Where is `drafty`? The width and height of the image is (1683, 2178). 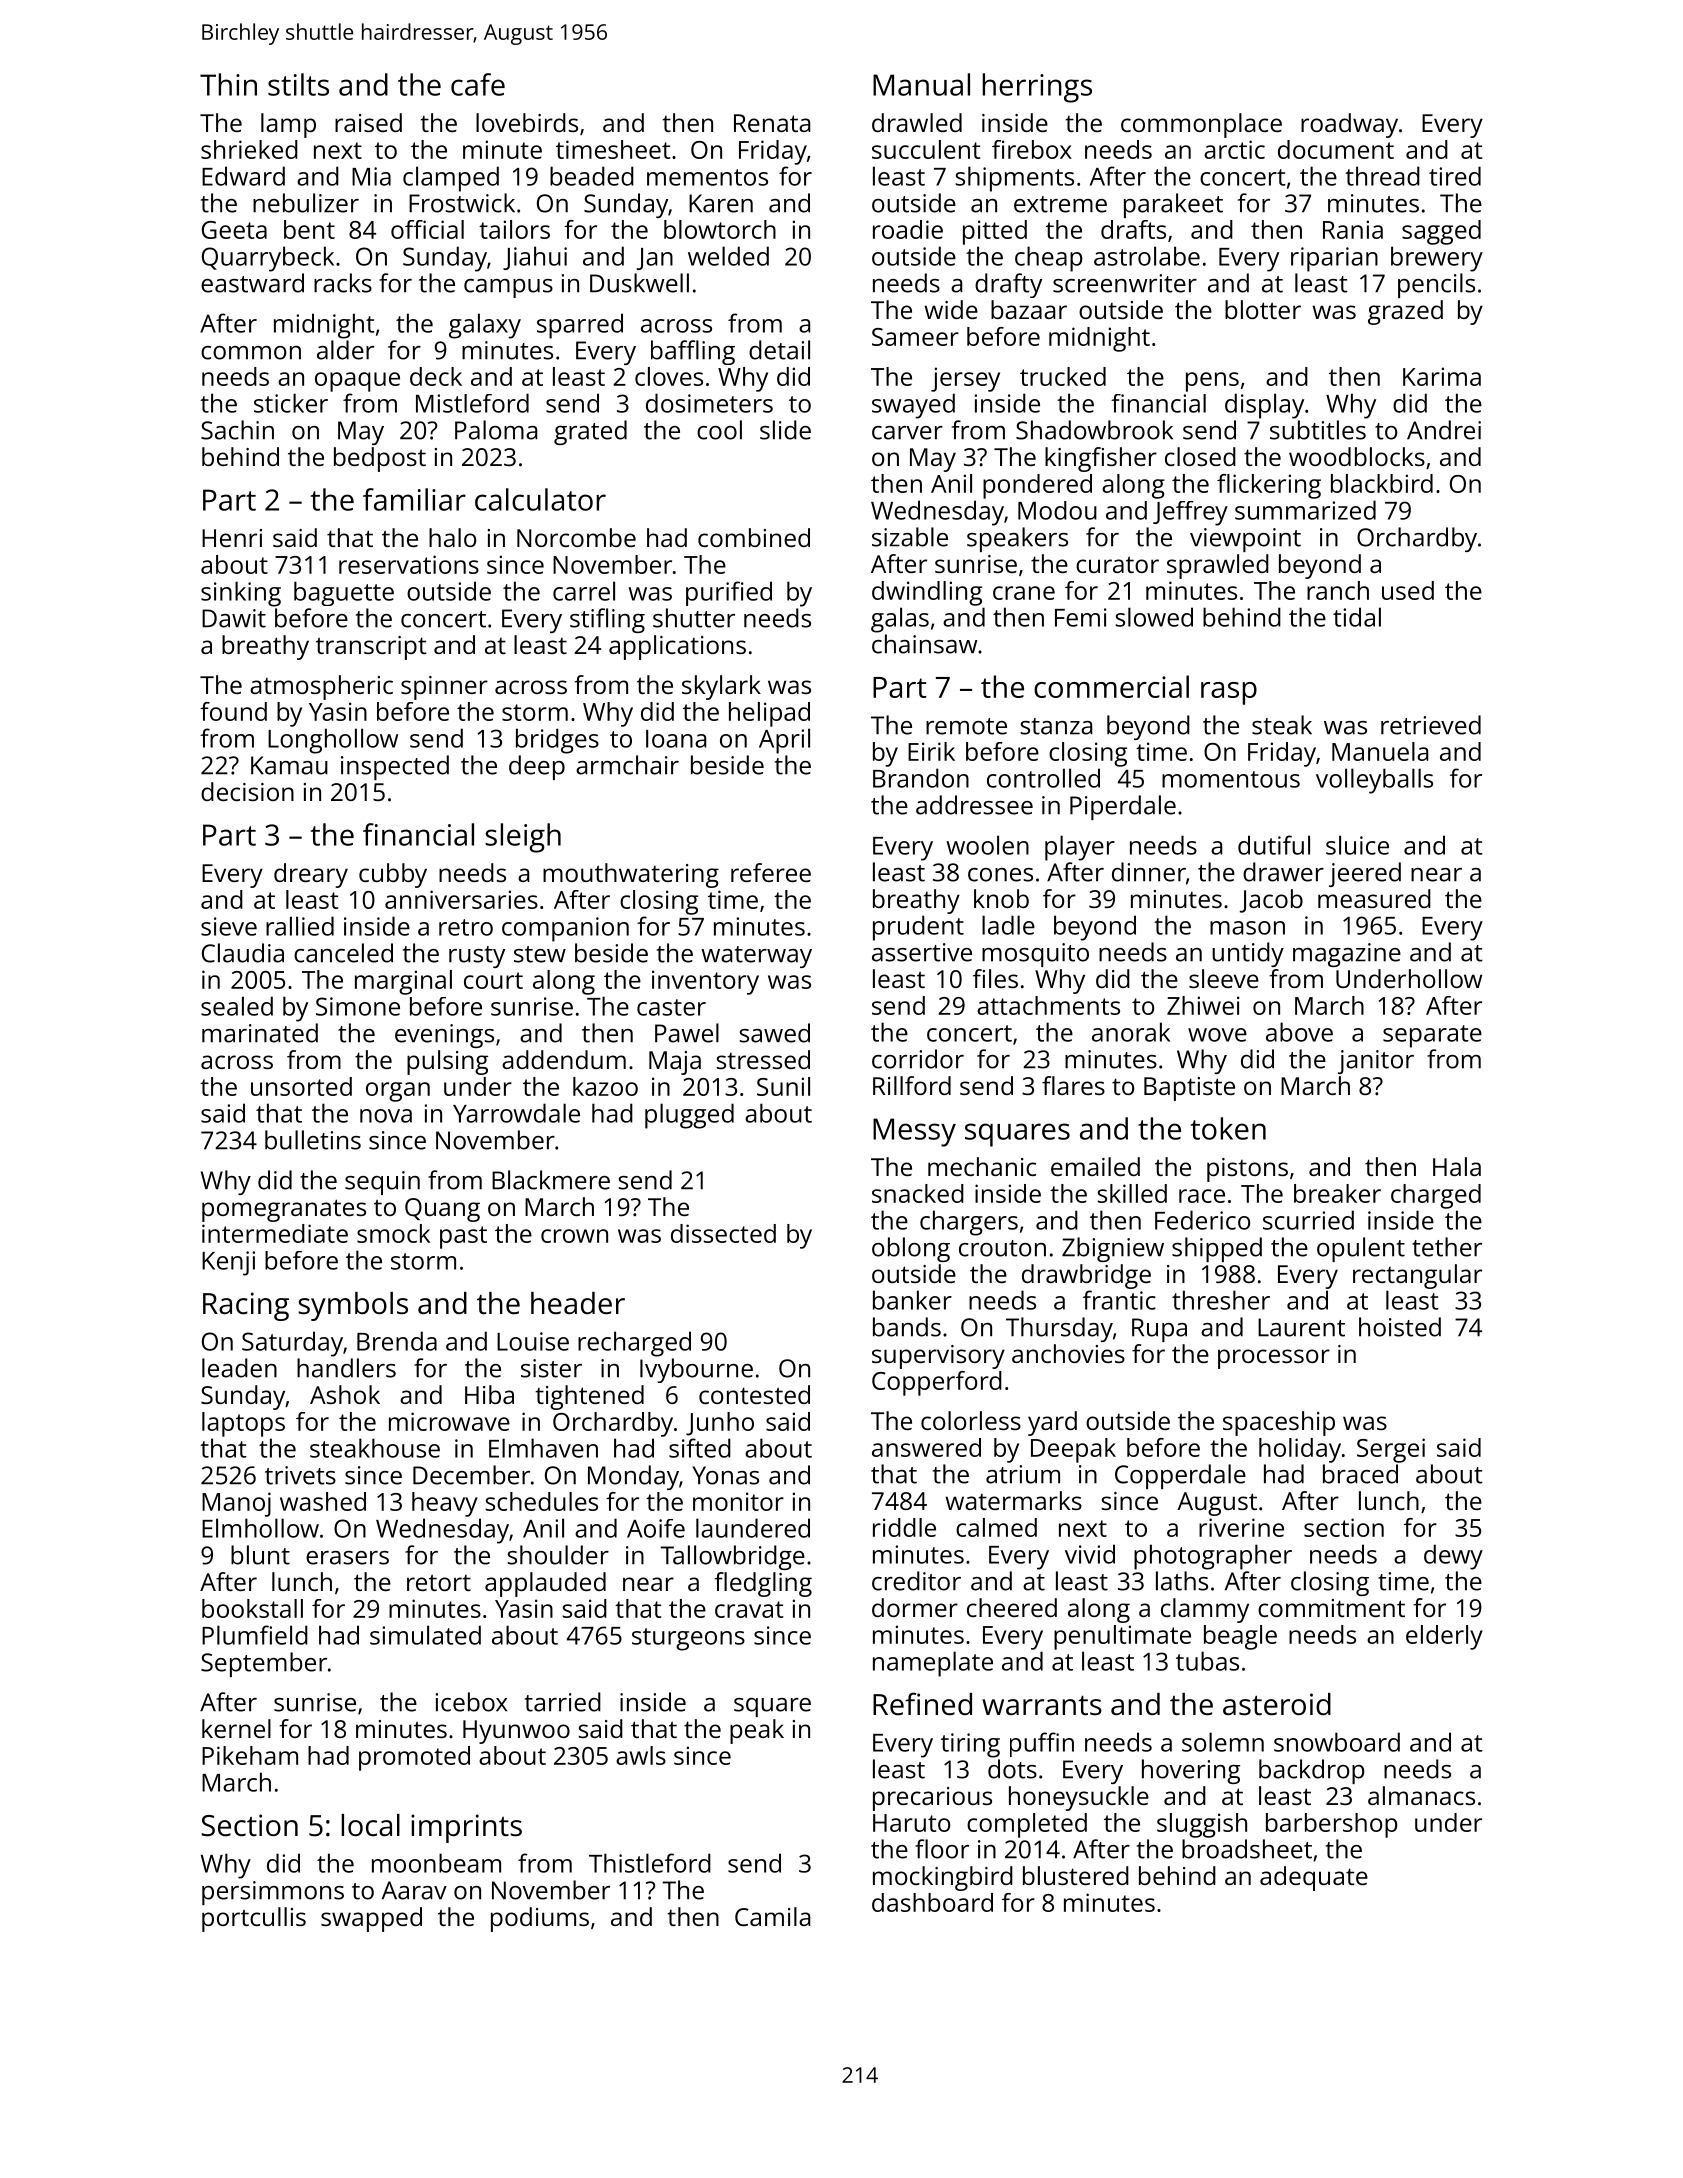
drafty is located at coordinates (1008, 285).
